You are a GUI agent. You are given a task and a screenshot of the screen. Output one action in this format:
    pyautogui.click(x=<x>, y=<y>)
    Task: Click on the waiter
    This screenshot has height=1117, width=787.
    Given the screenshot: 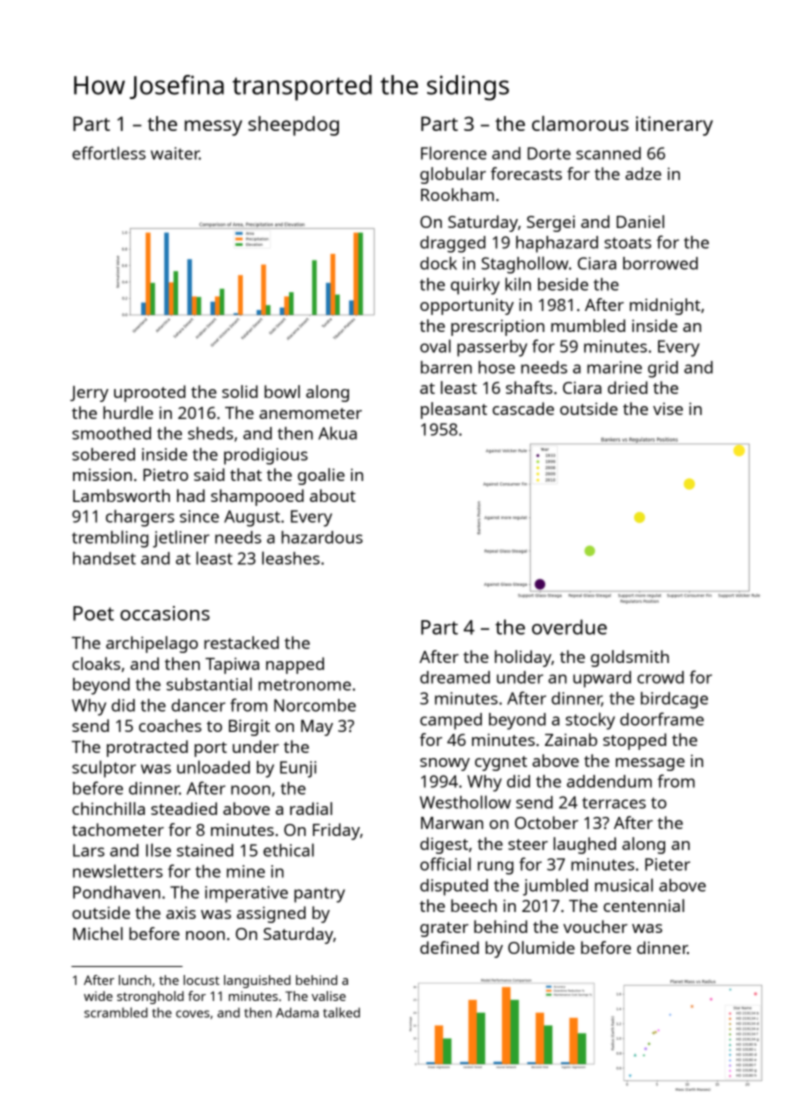 What is the action you would take?
    pyautogui.click(x=175, y=153)
